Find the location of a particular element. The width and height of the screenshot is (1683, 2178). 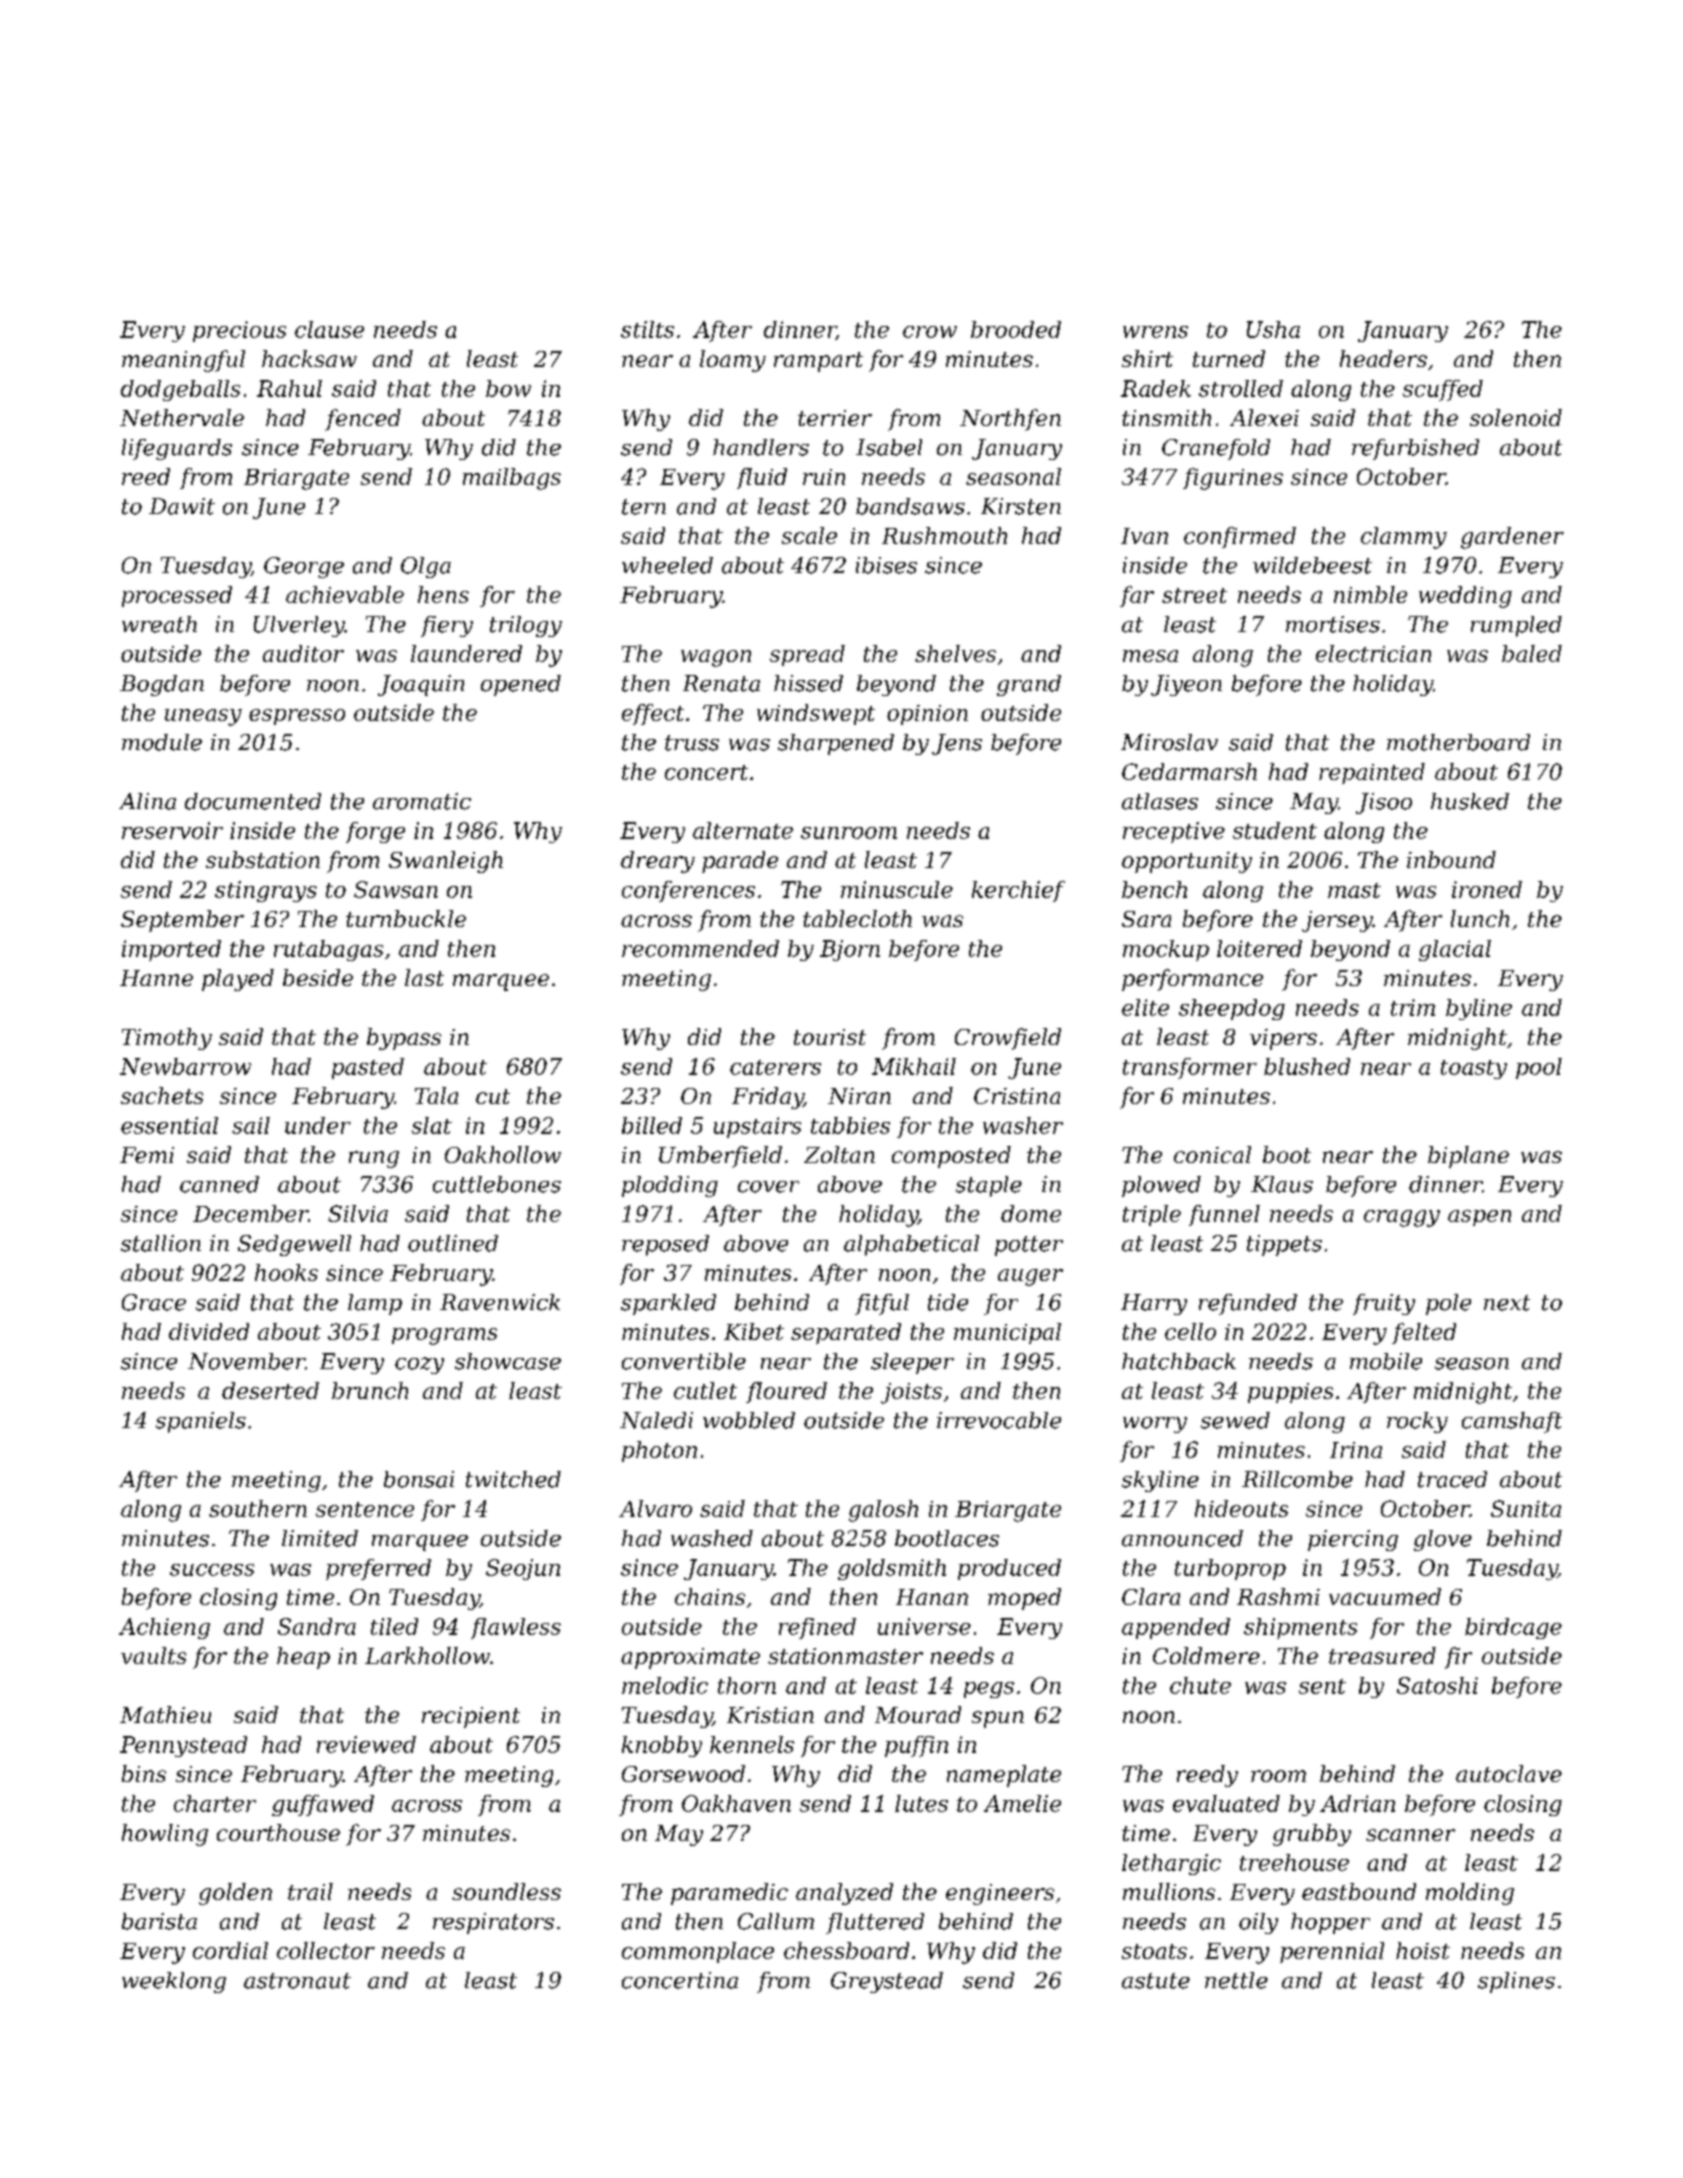

astronaut is located at coordinates (297, 1981).
